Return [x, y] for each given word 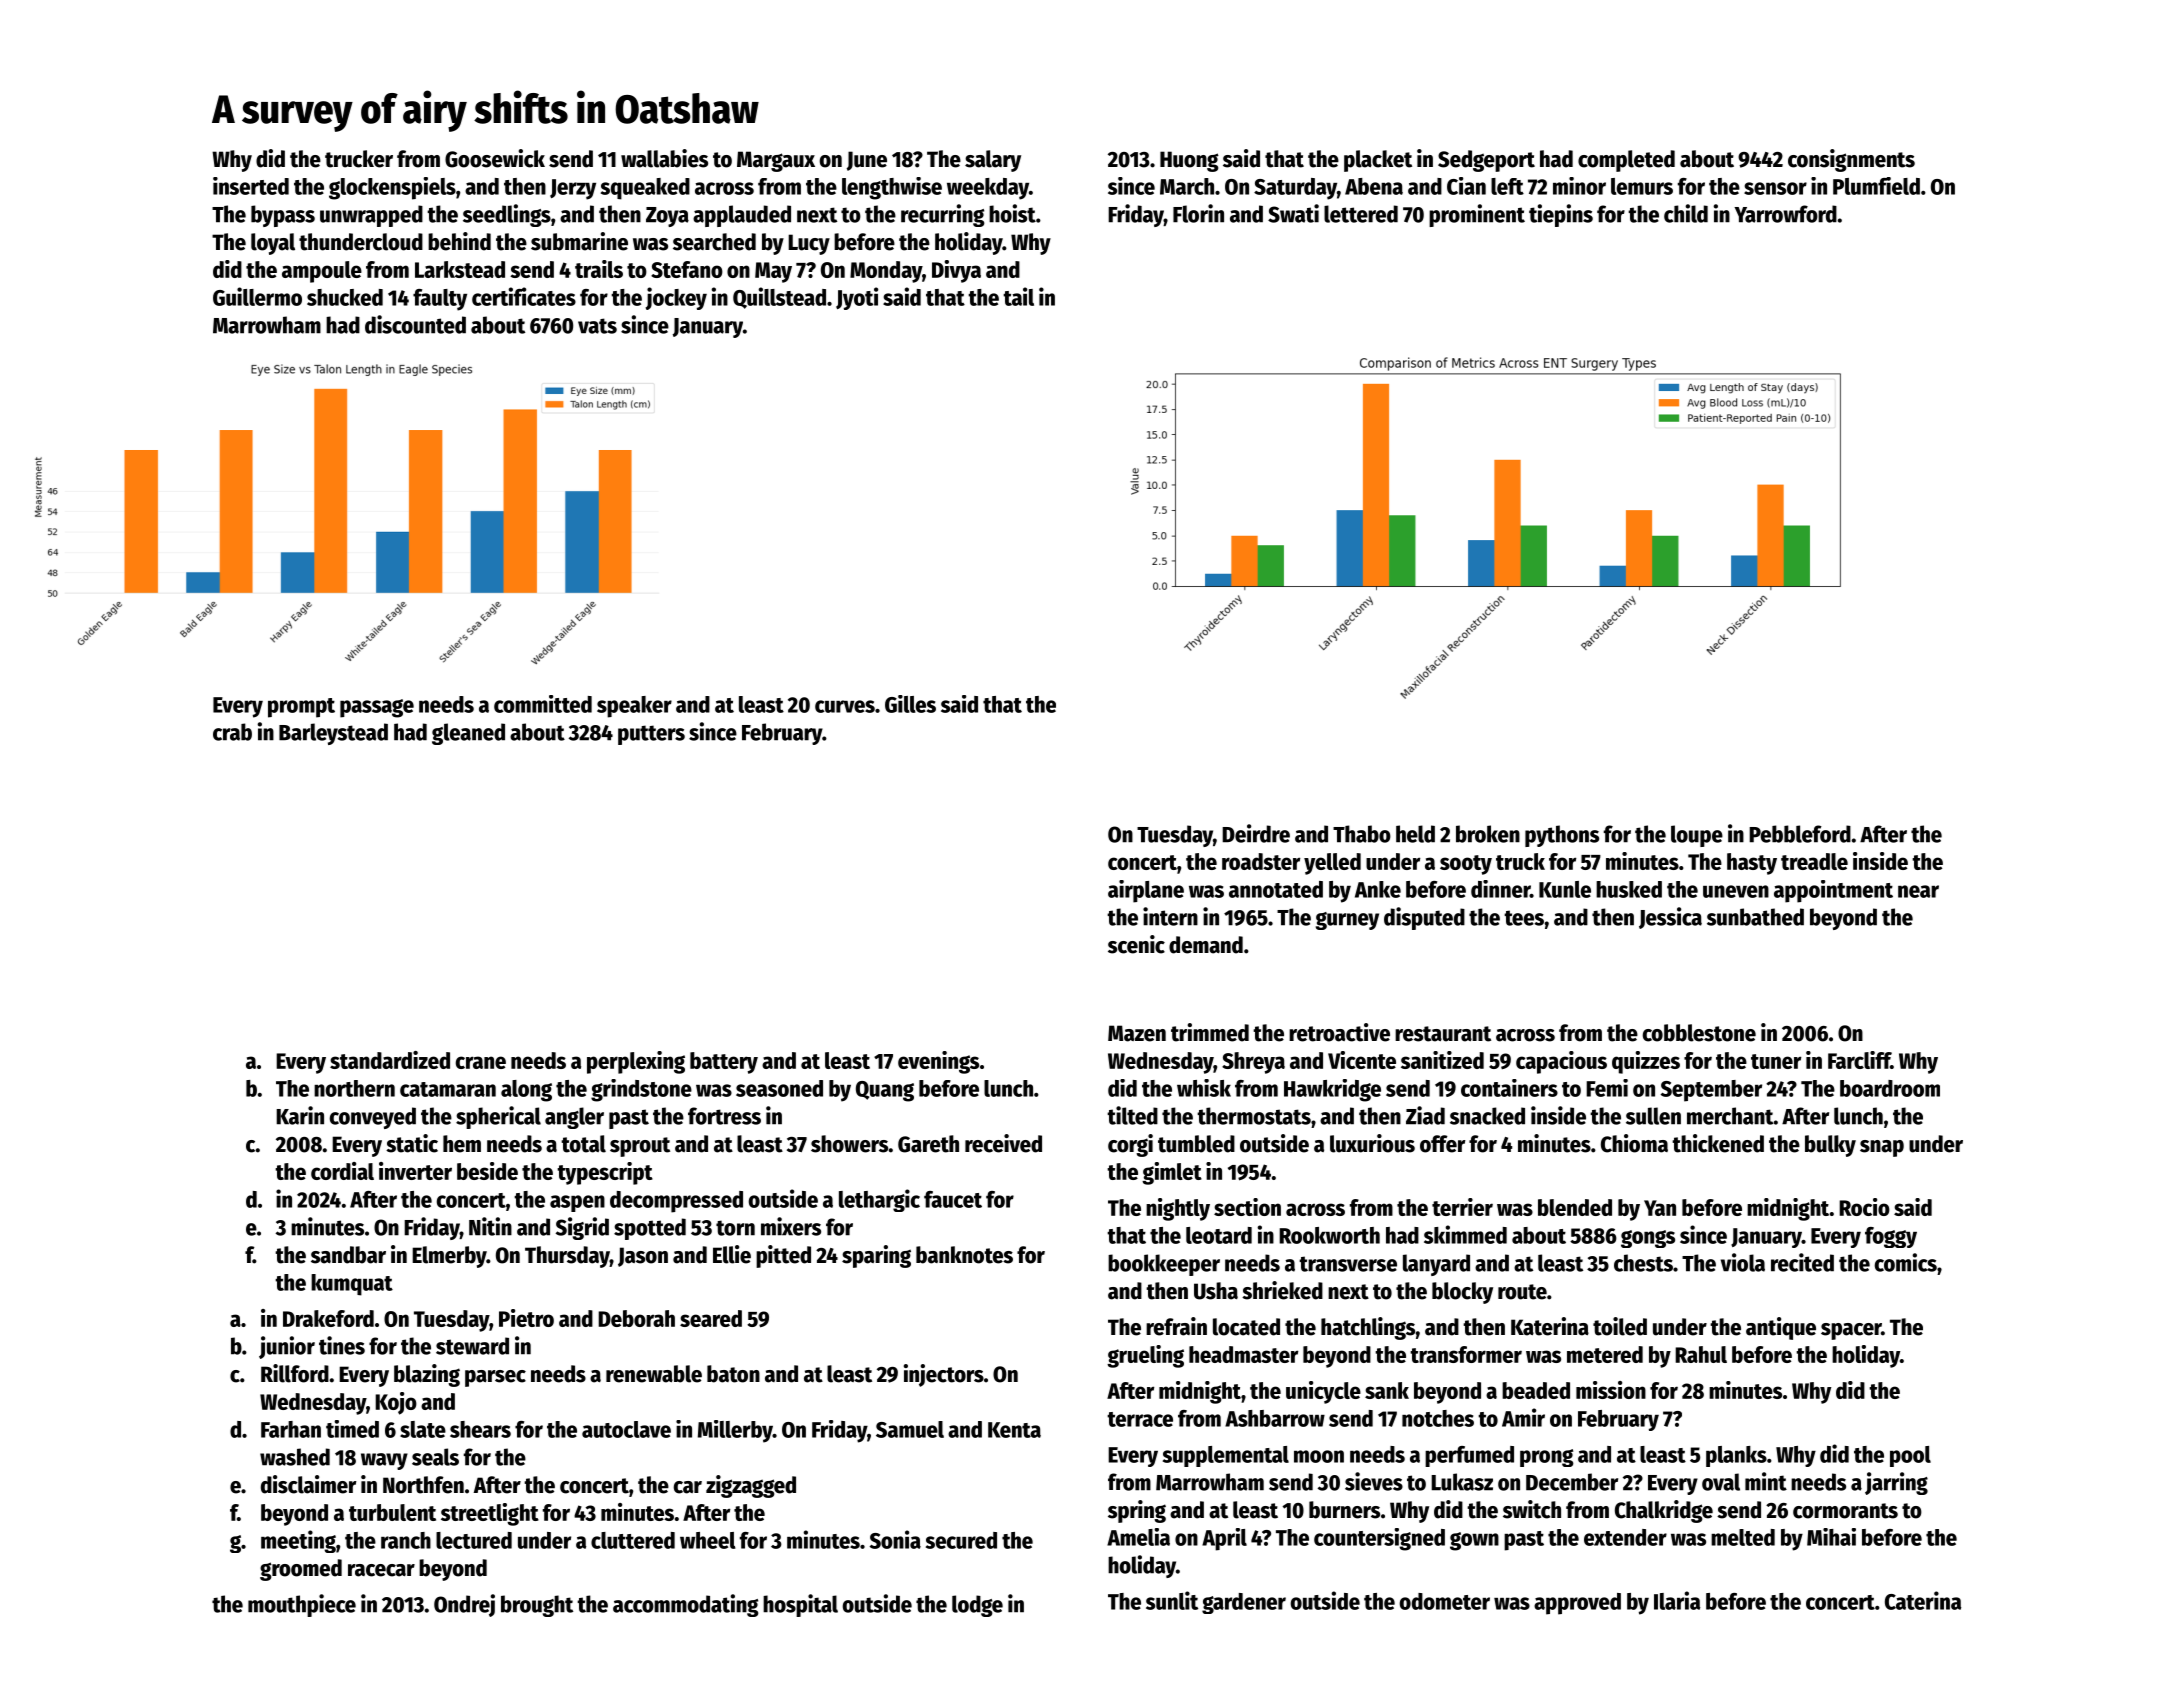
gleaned [468, 734]
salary [993, 161]
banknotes [964, 1255]
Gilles [910, 704]
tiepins [1561, 215]
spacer [1851, 1331]
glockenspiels [392, 188]
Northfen [423, 1485]
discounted [415, 324]
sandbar [348, 1255]
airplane [1146, 891]
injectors [944, 1375]
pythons [1562, 836]
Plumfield [1876, 186]
